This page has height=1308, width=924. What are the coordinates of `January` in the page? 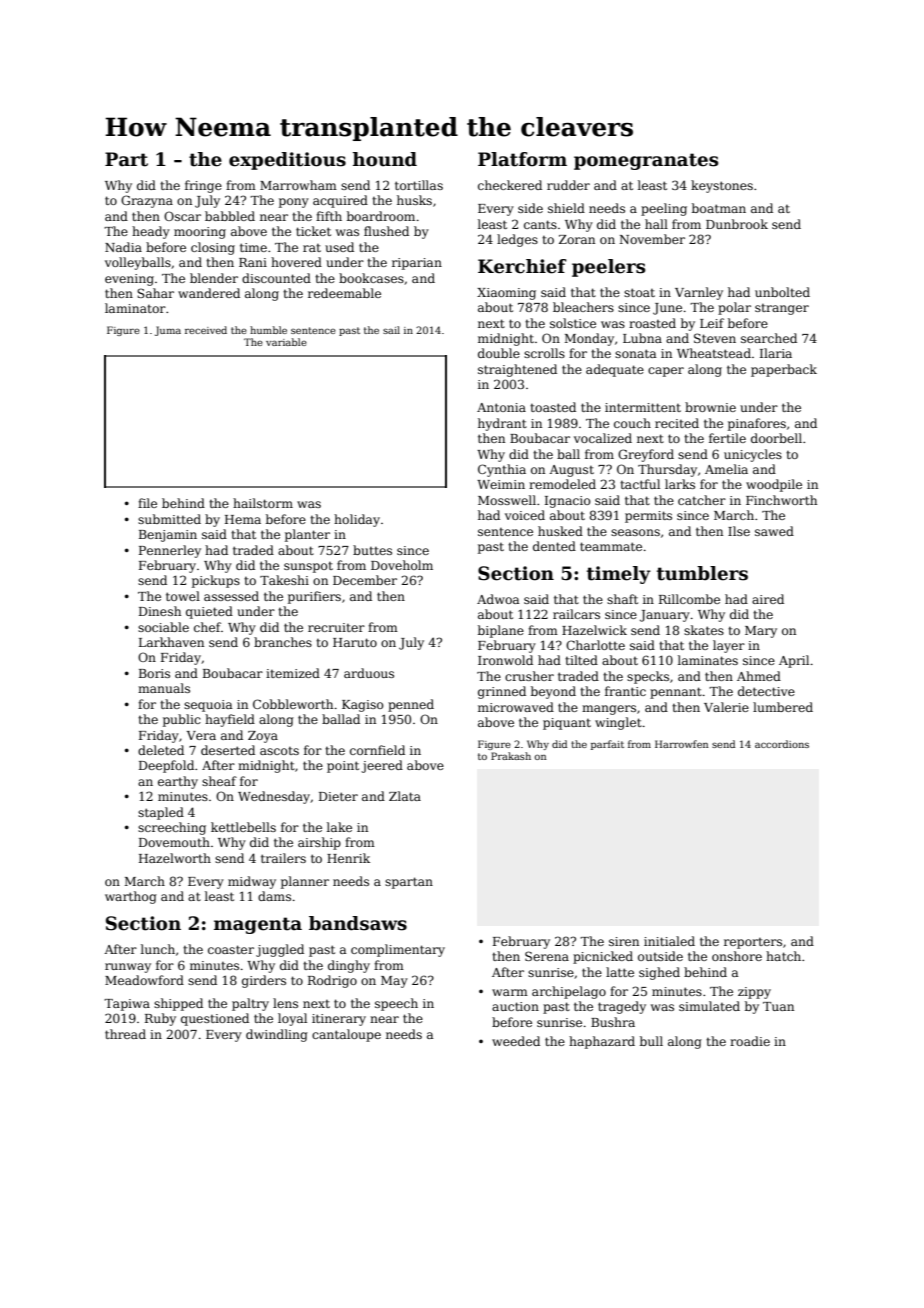 It's located at (665, 616).
